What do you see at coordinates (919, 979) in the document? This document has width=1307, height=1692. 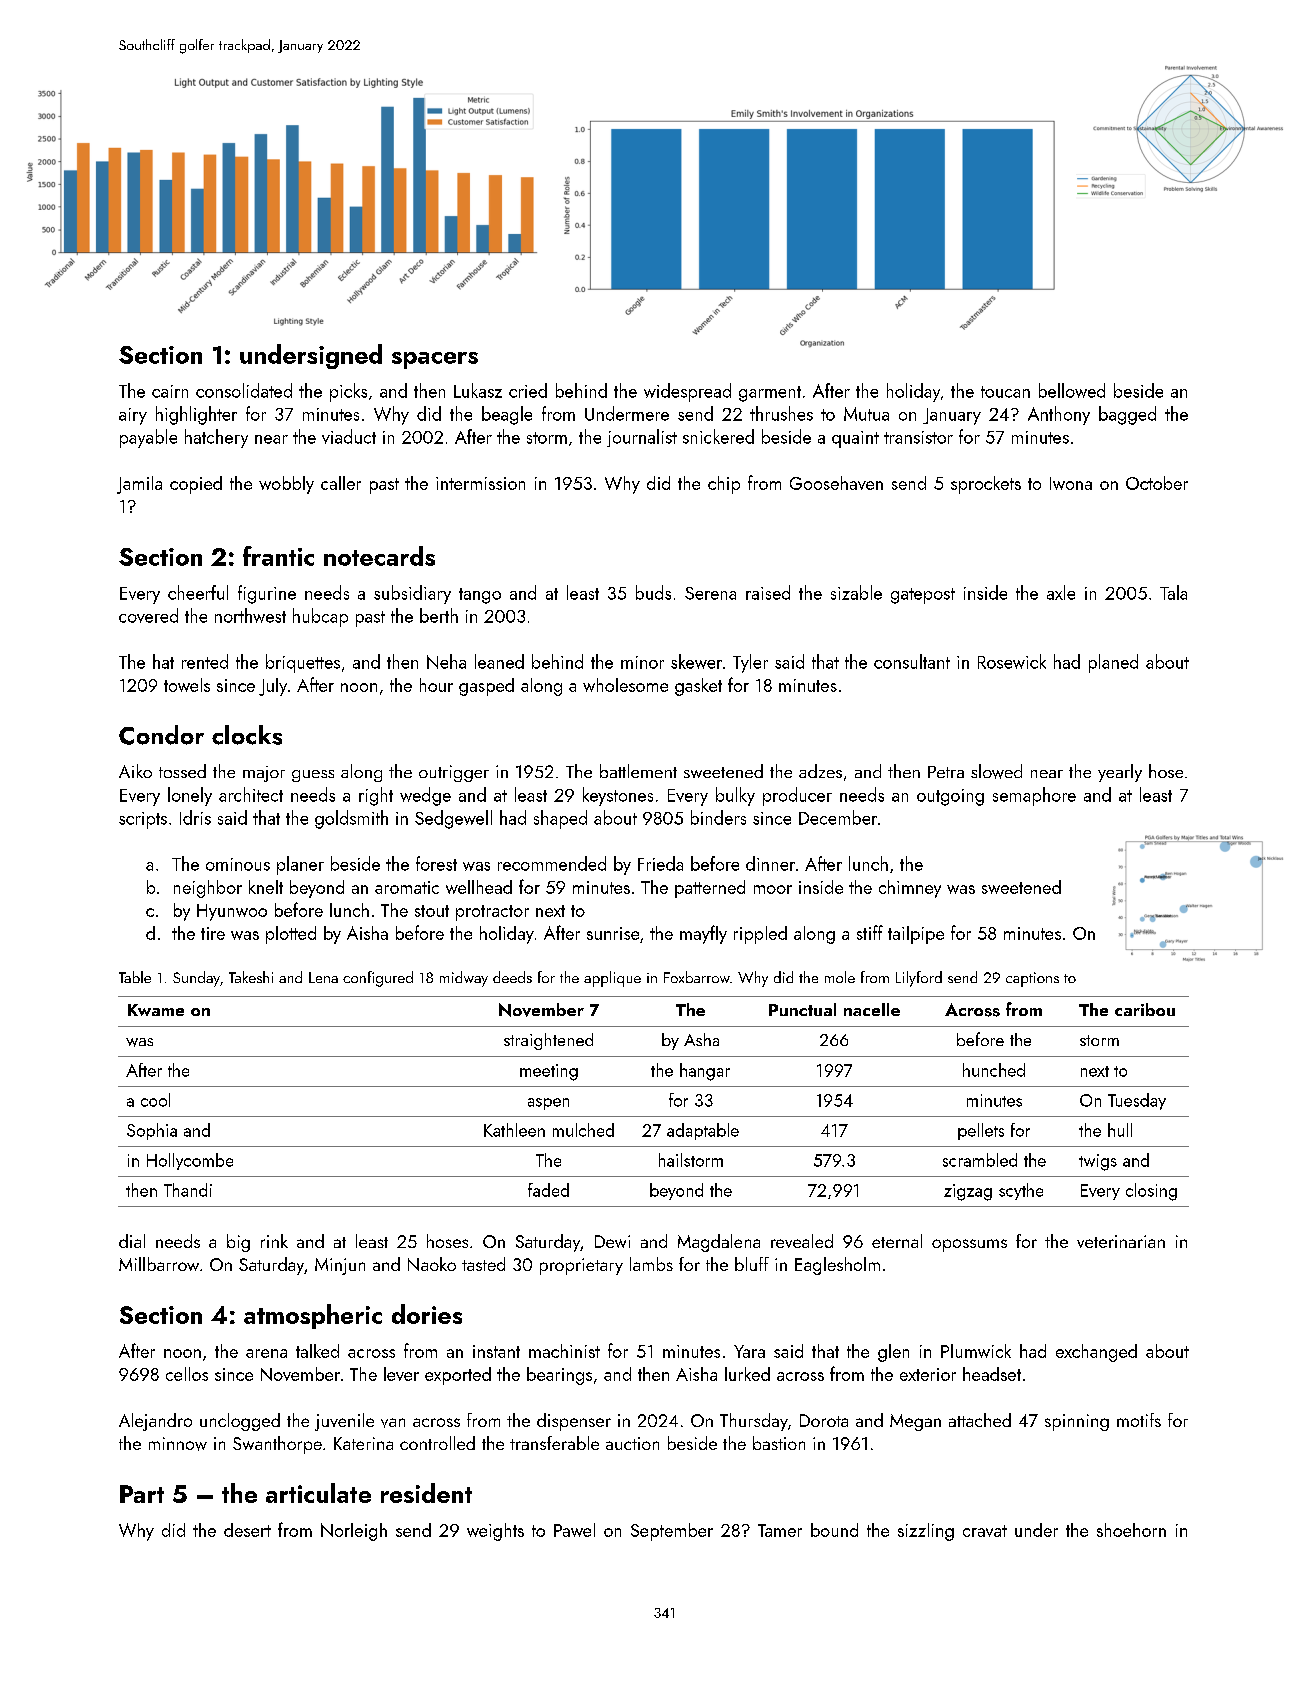 I see `Lilyford` at bounding box center [919, 979].
